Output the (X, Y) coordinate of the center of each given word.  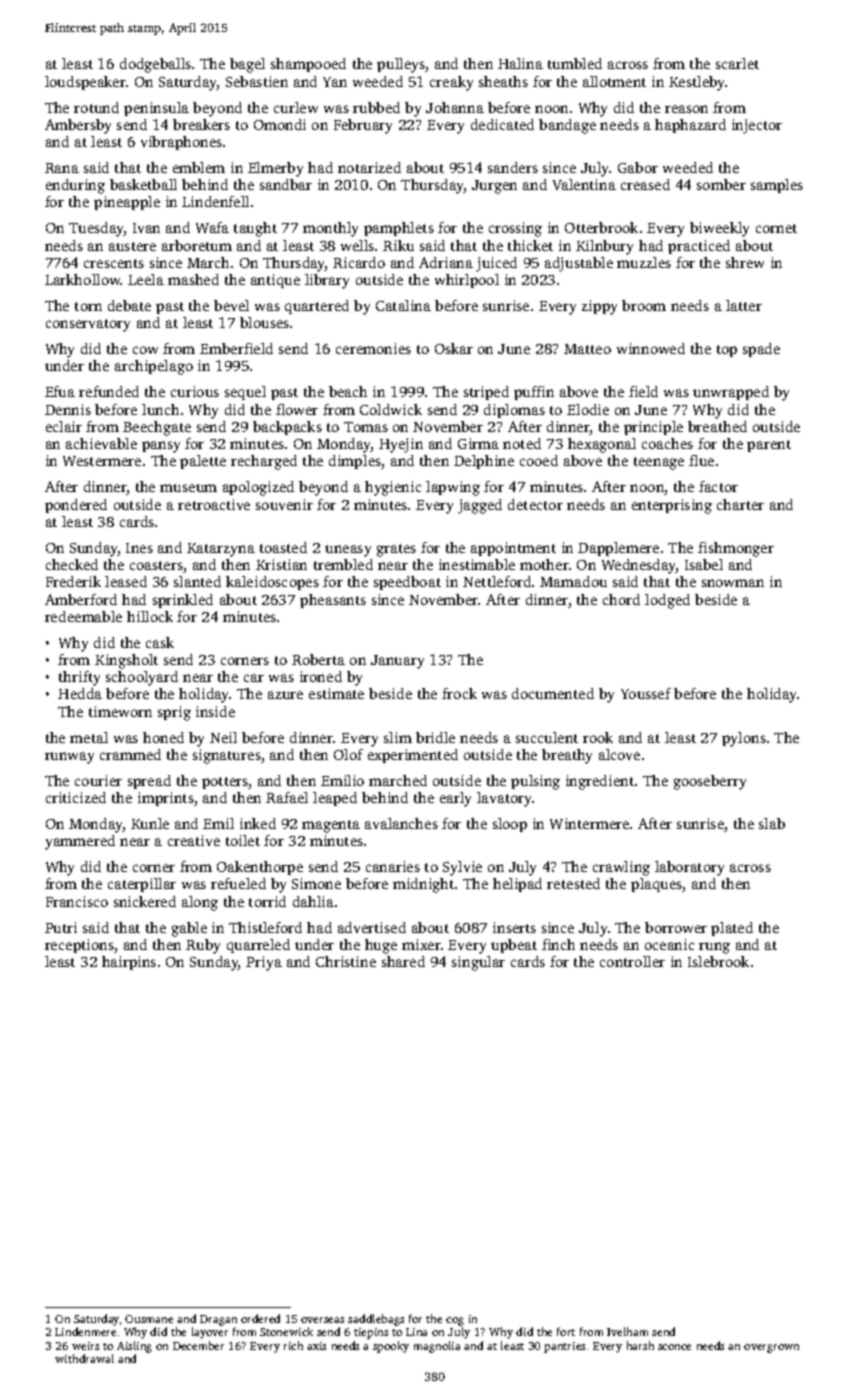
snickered (145, 901)
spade (761, 350)
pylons (744, 739)
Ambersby (78, 126)
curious (195, 391)
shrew (745, 262)
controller (632, 961)
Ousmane (149, 1319)
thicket (530, 245)
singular (478, 963)
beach (348, 391)
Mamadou (573, 581)
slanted (197, 581)
